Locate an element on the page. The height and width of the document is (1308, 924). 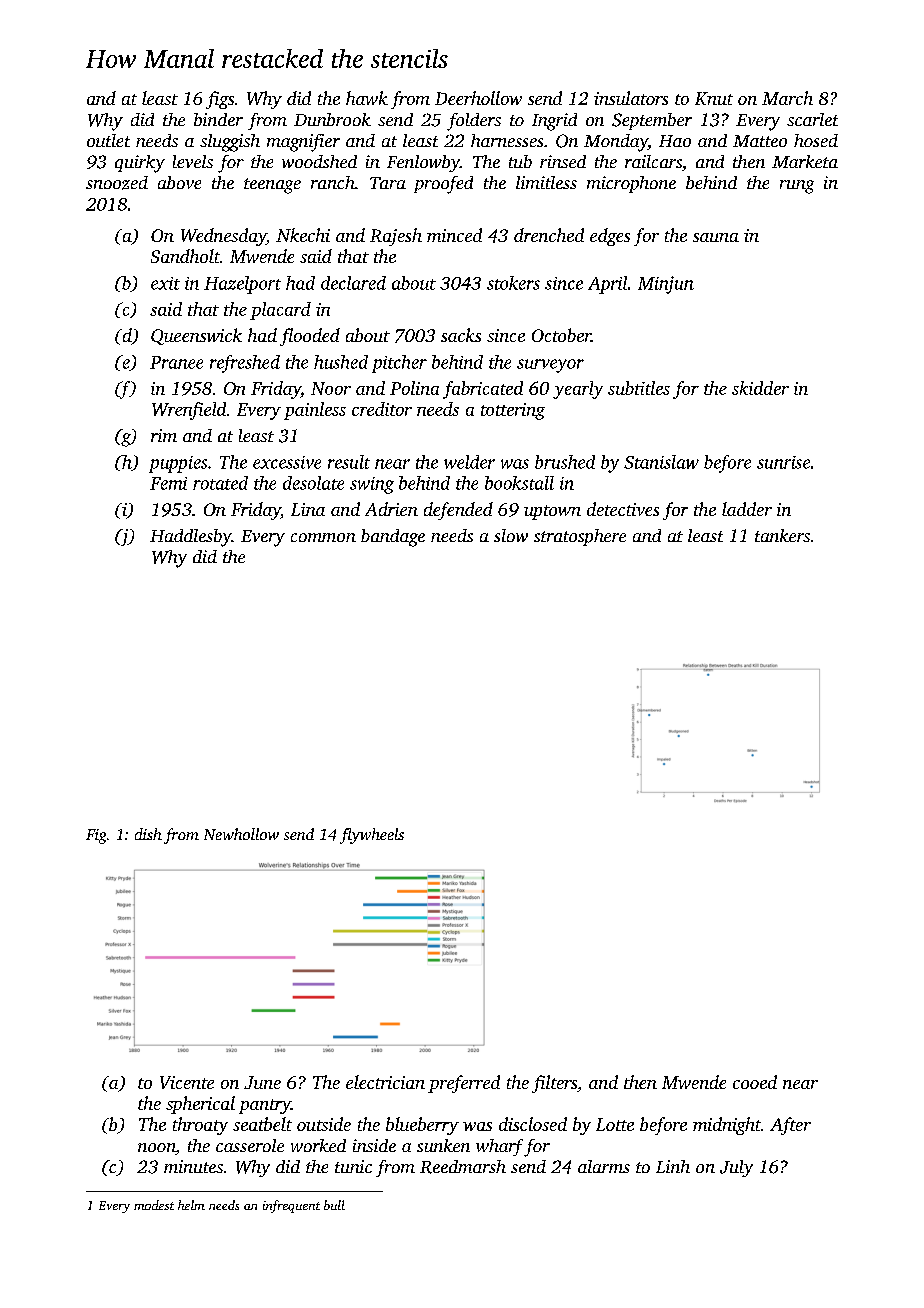
throaty is located at coordinates (200, 1126).
